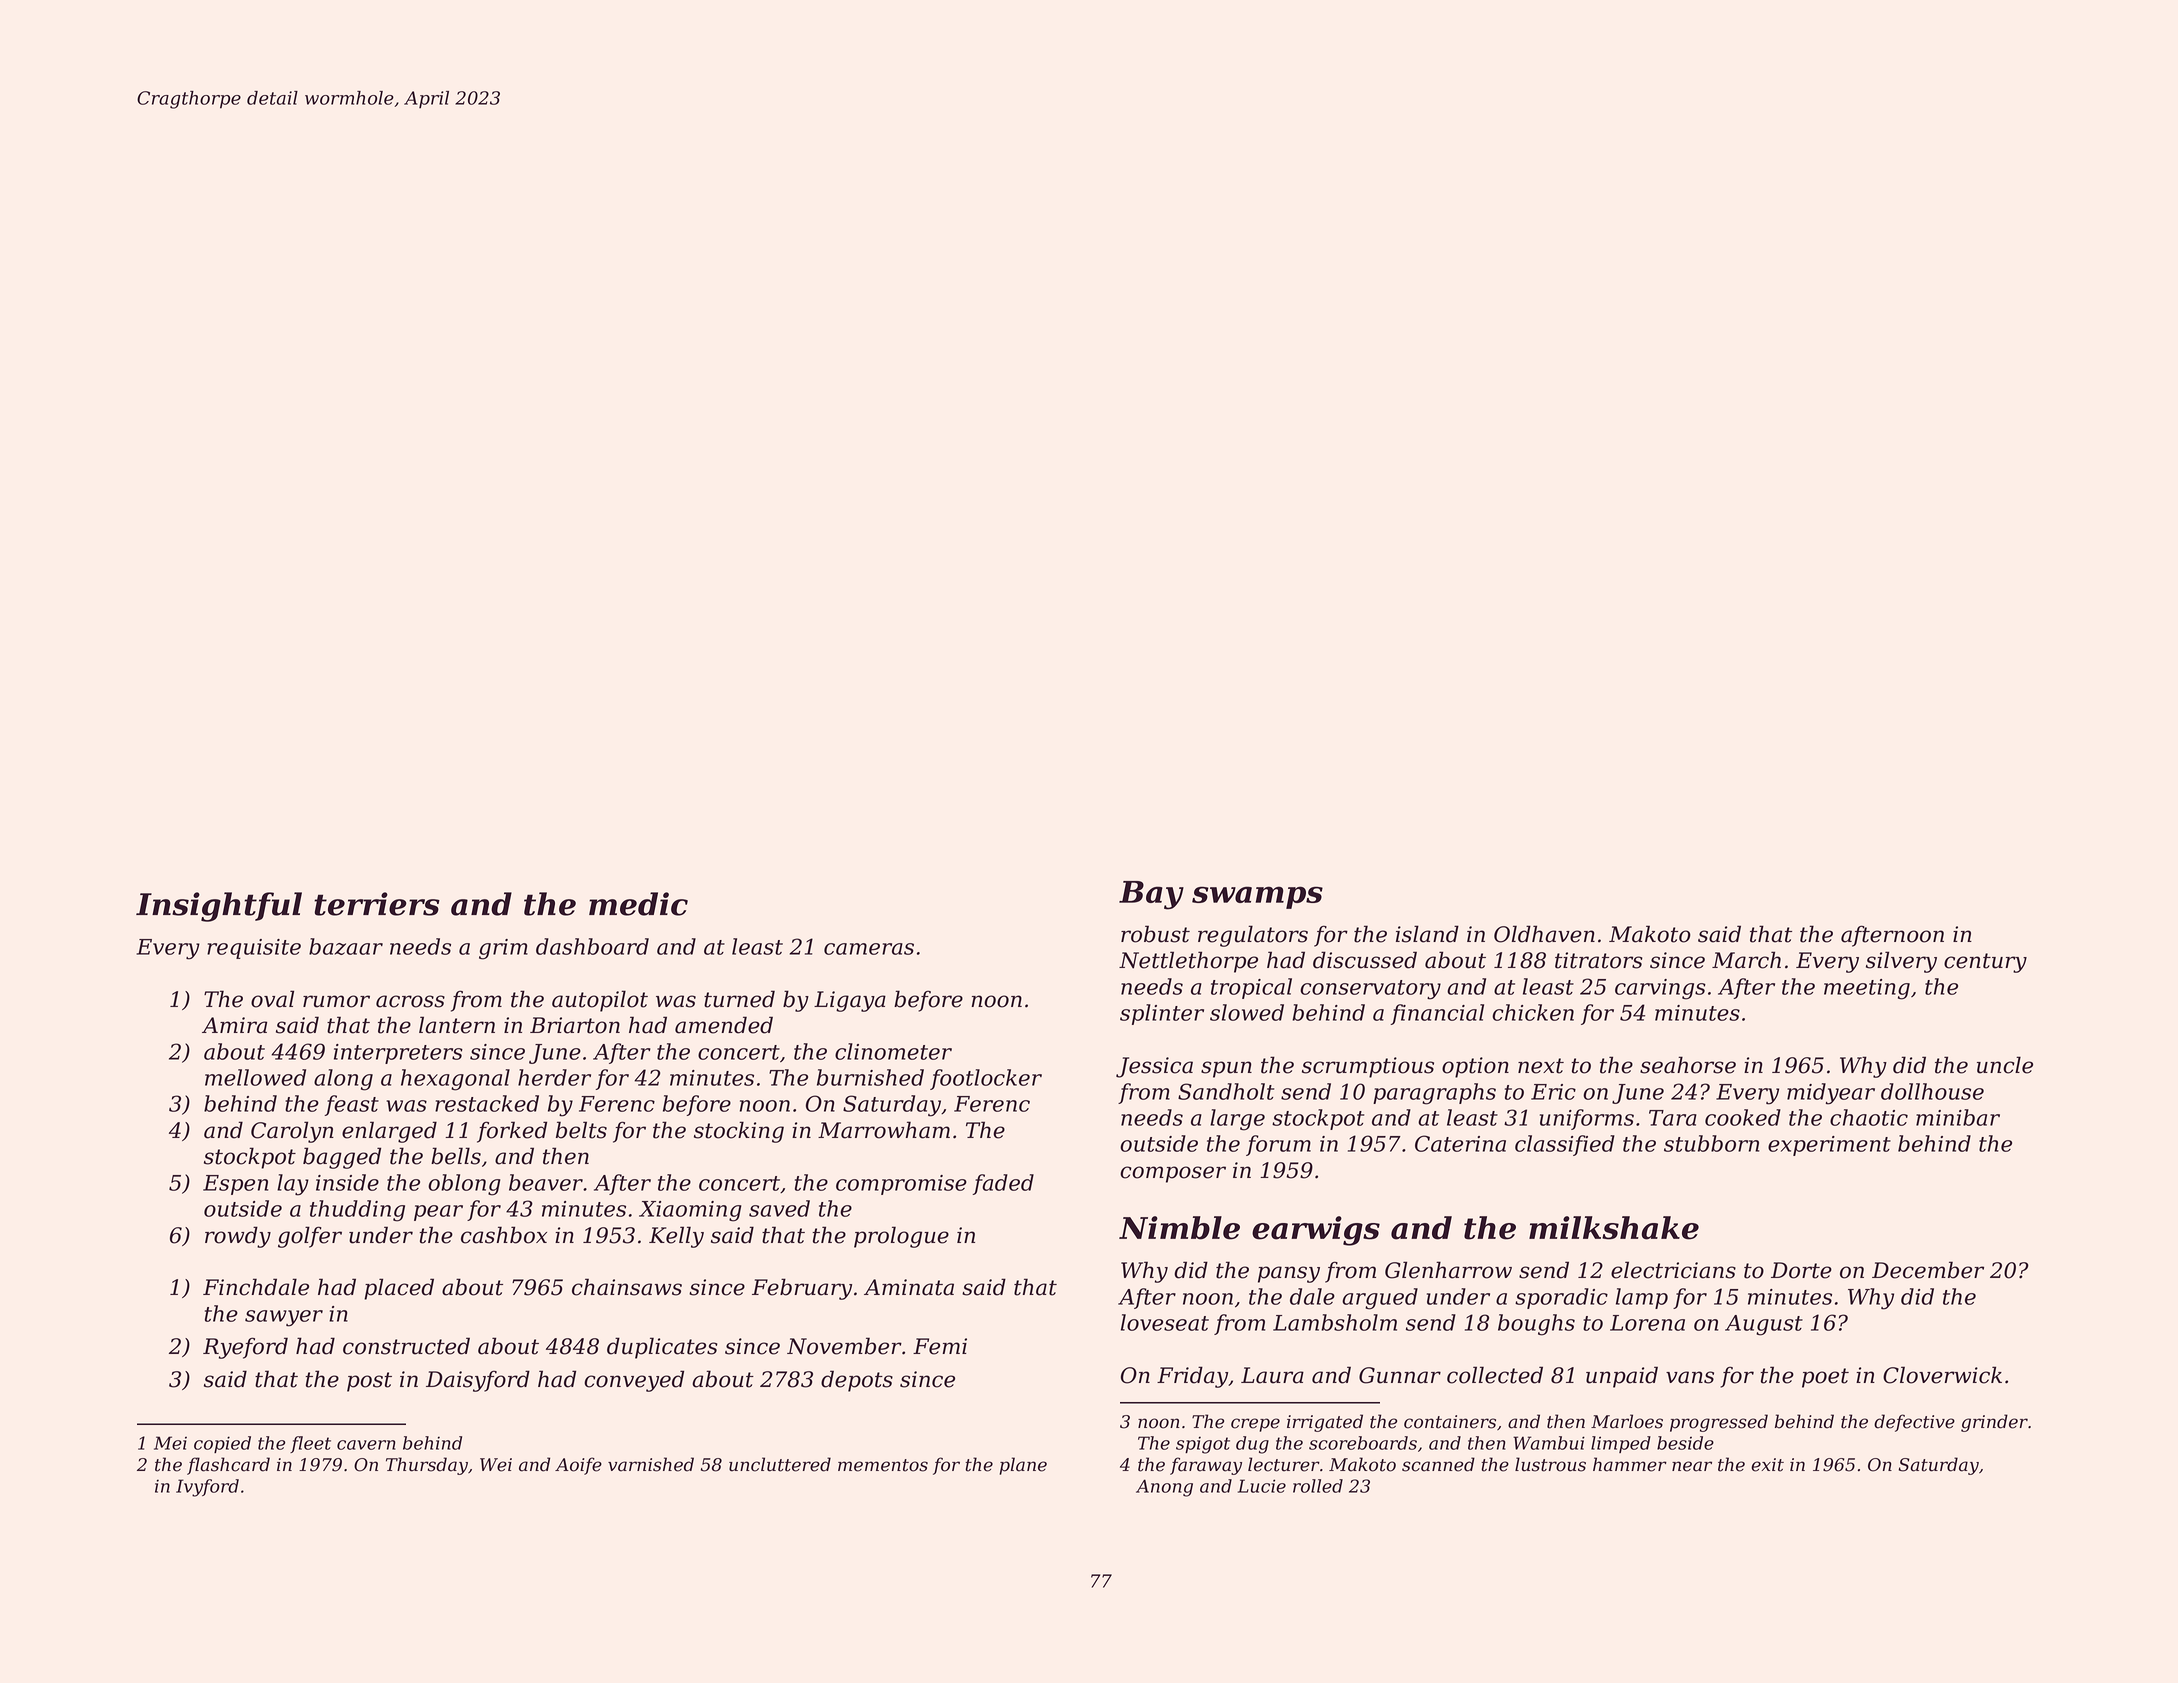  Describe the element at coordinates (1767, 1465) in the image. I see `exit` at that location.
